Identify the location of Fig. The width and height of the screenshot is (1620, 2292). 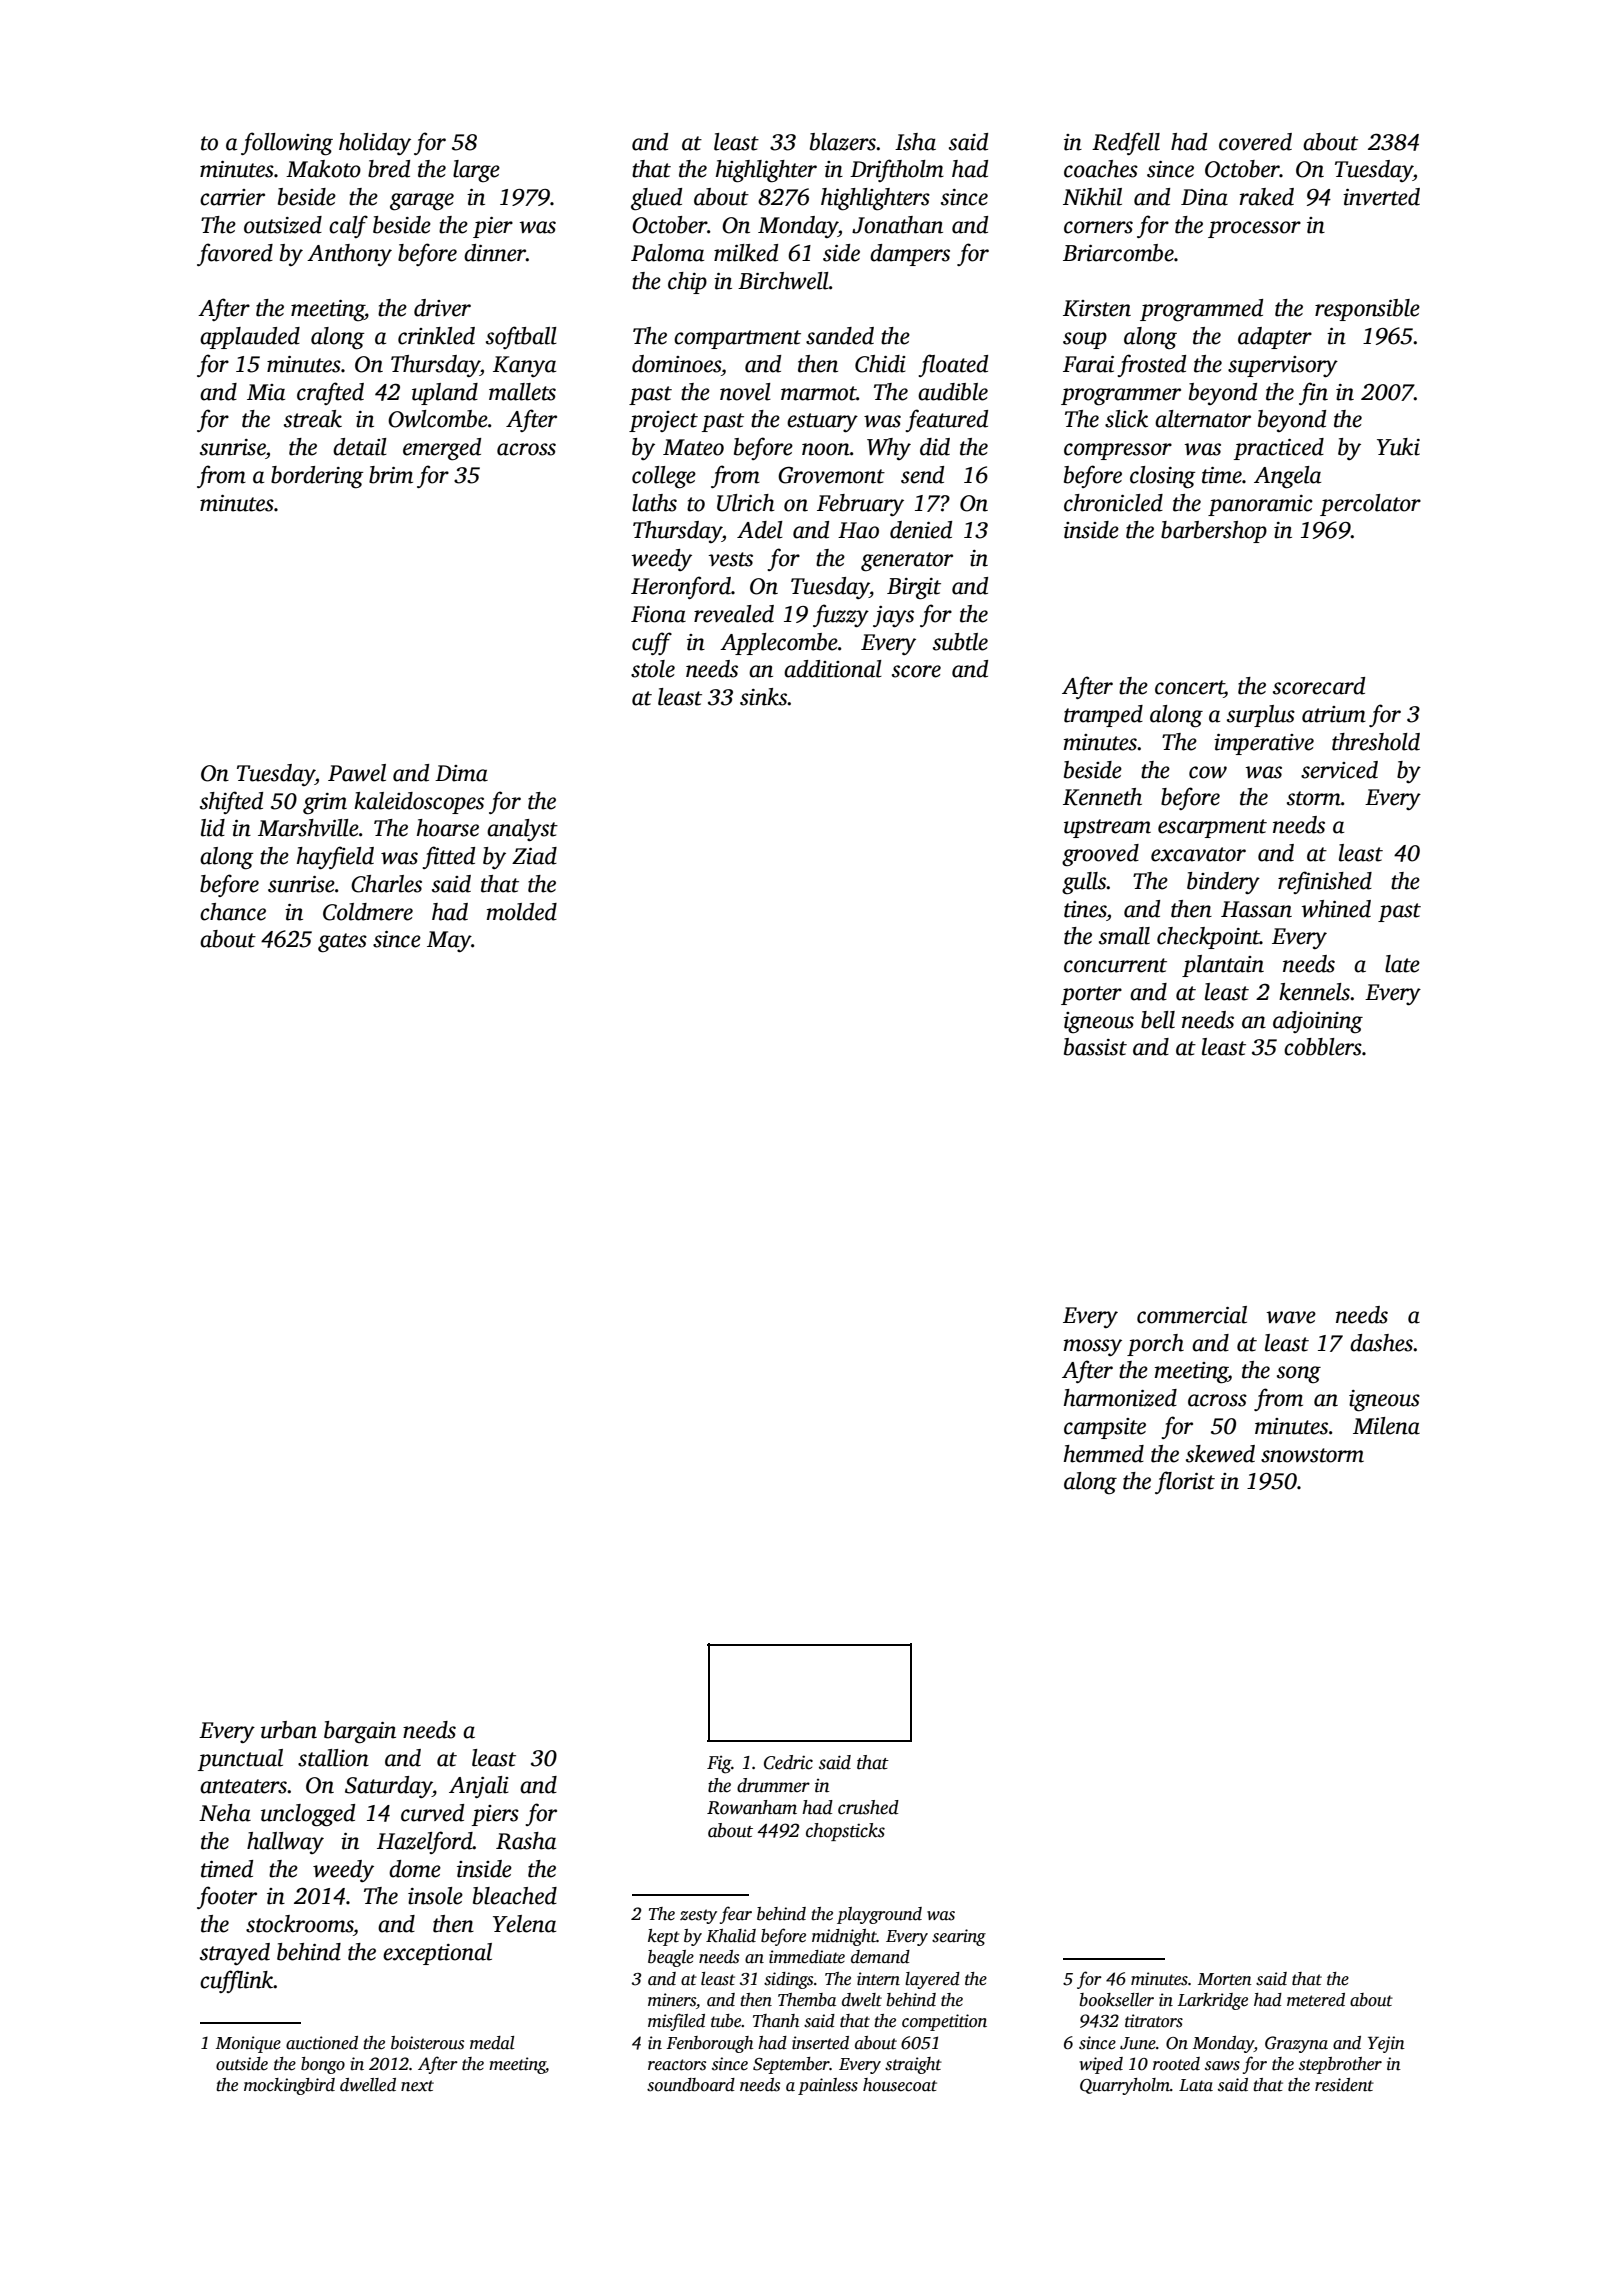
(719, 1765).
